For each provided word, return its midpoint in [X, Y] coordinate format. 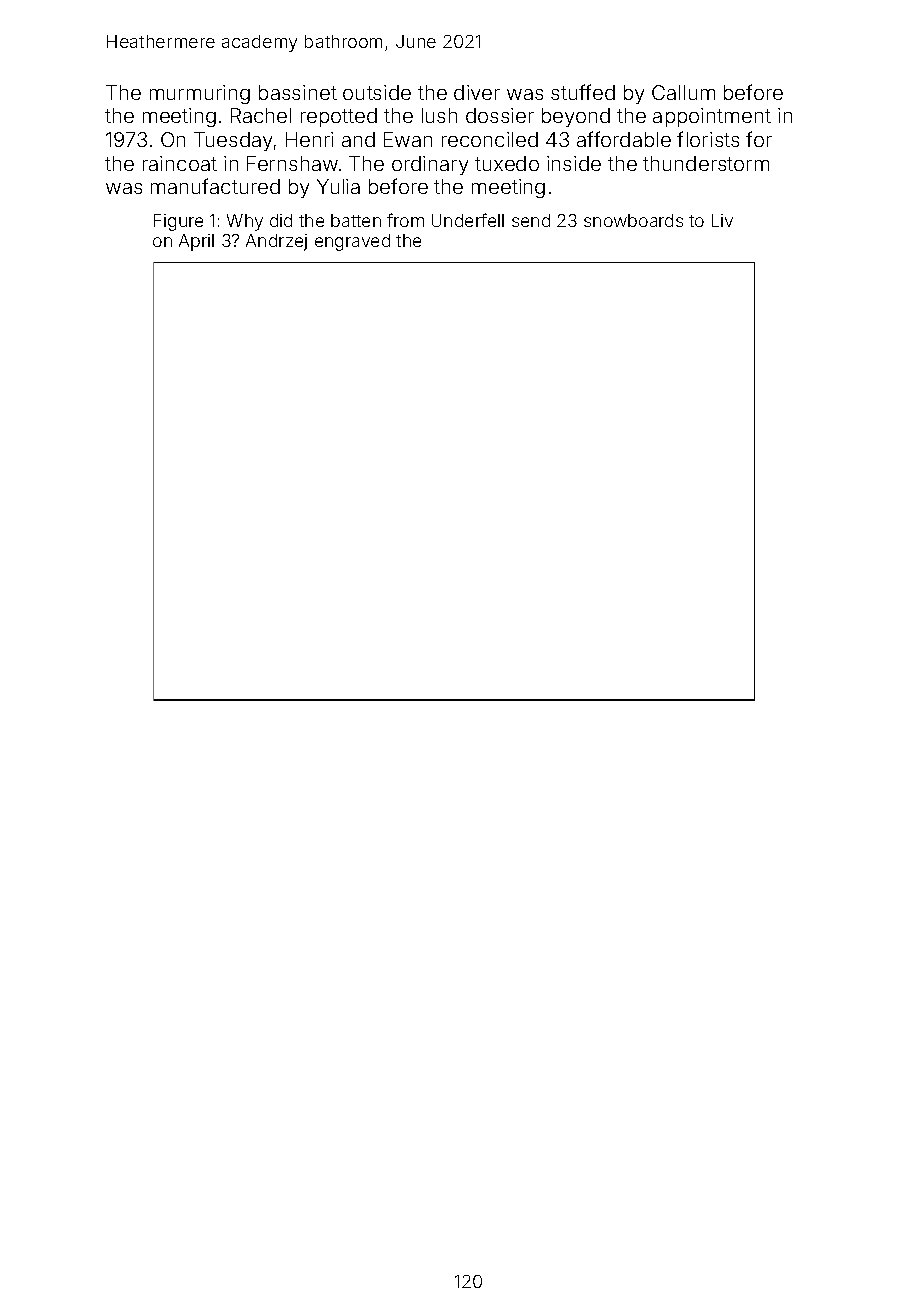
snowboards [633, 220]
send [531, 220]
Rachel [261, 115]
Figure [178, 222]
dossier [500, 115]
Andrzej [276, 242]
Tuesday [233, 141]
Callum [683, 92]
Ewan [408, 139]
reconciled [490, 139]
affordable [624, 139]
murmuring [200, 94]
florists [708, 139]
